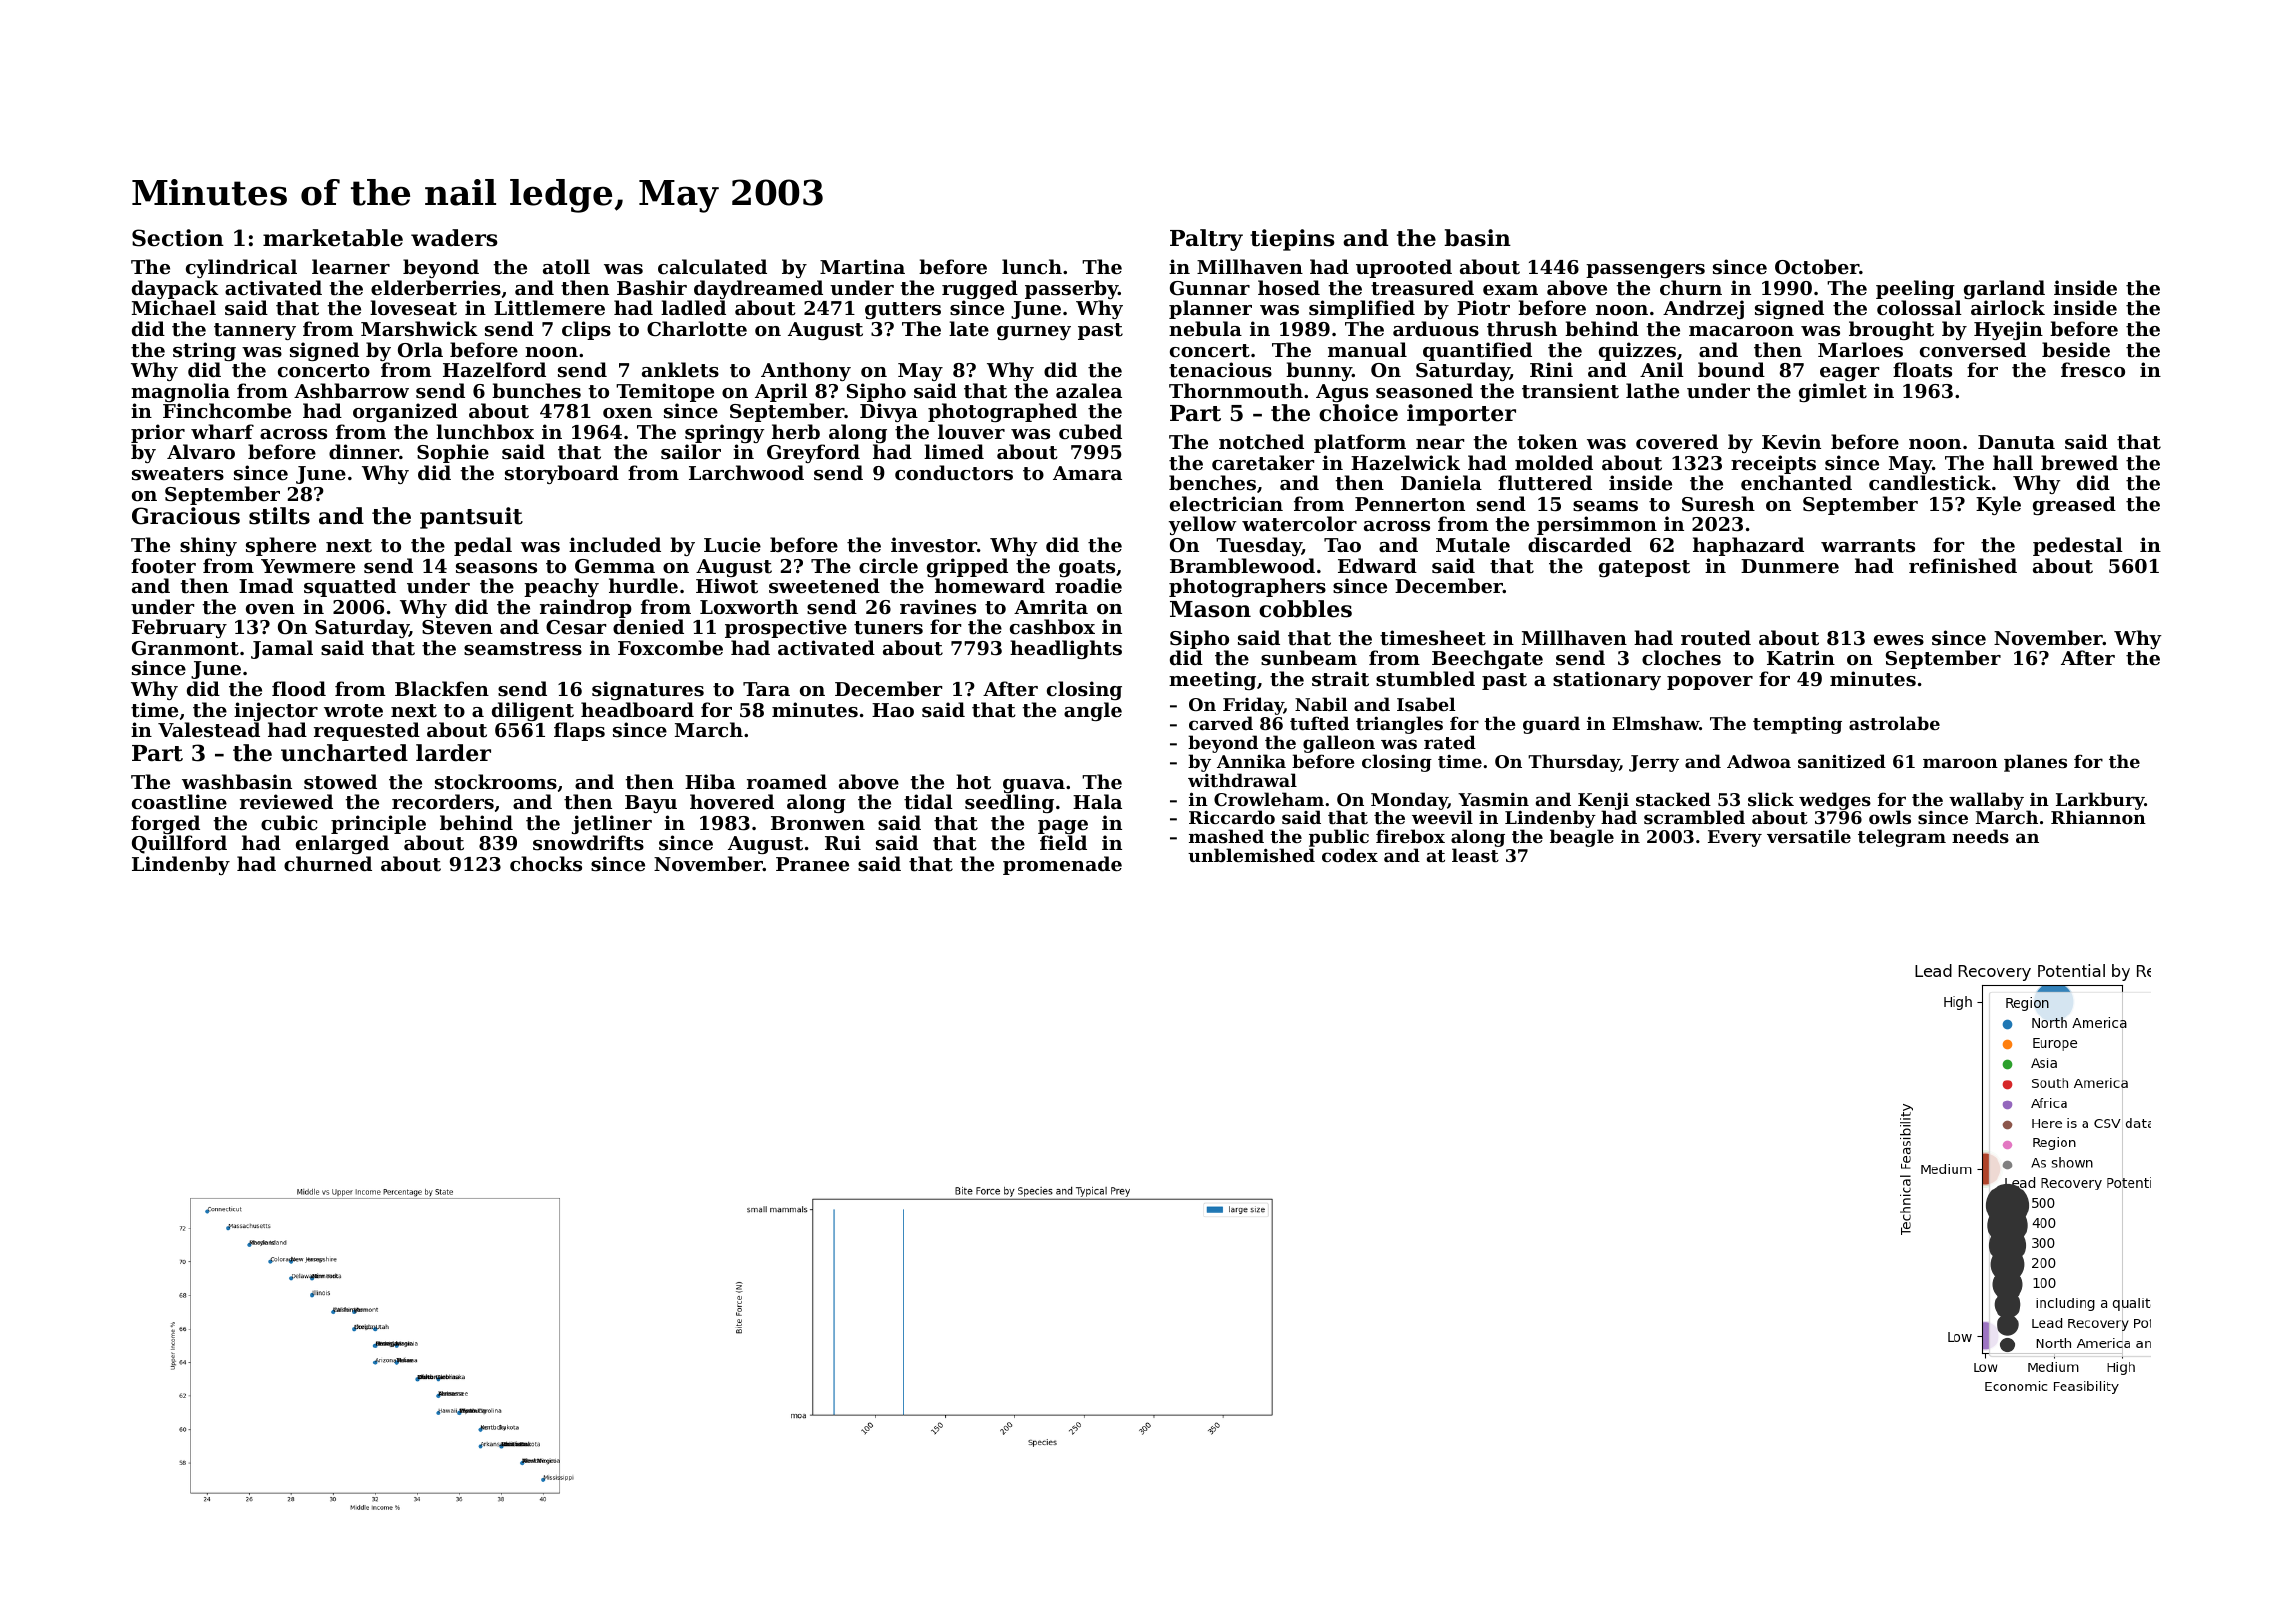 This screenshot has height=1620, width=2292. Describe the element at coordinates (2013, 462) in the screenshot. I see `hall` at that location.
